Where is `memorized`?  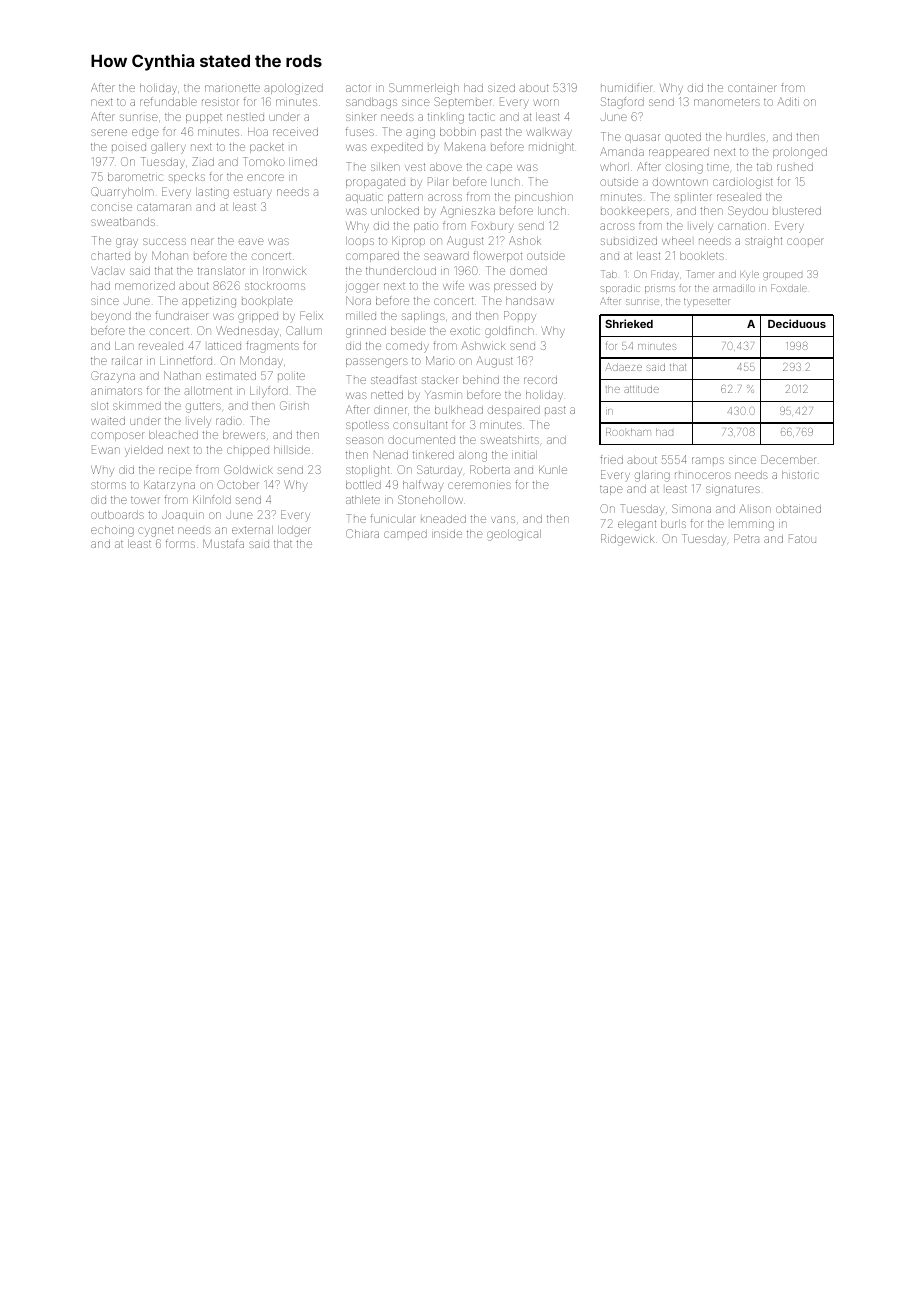
memorized is located at coordinates (145, 286).
